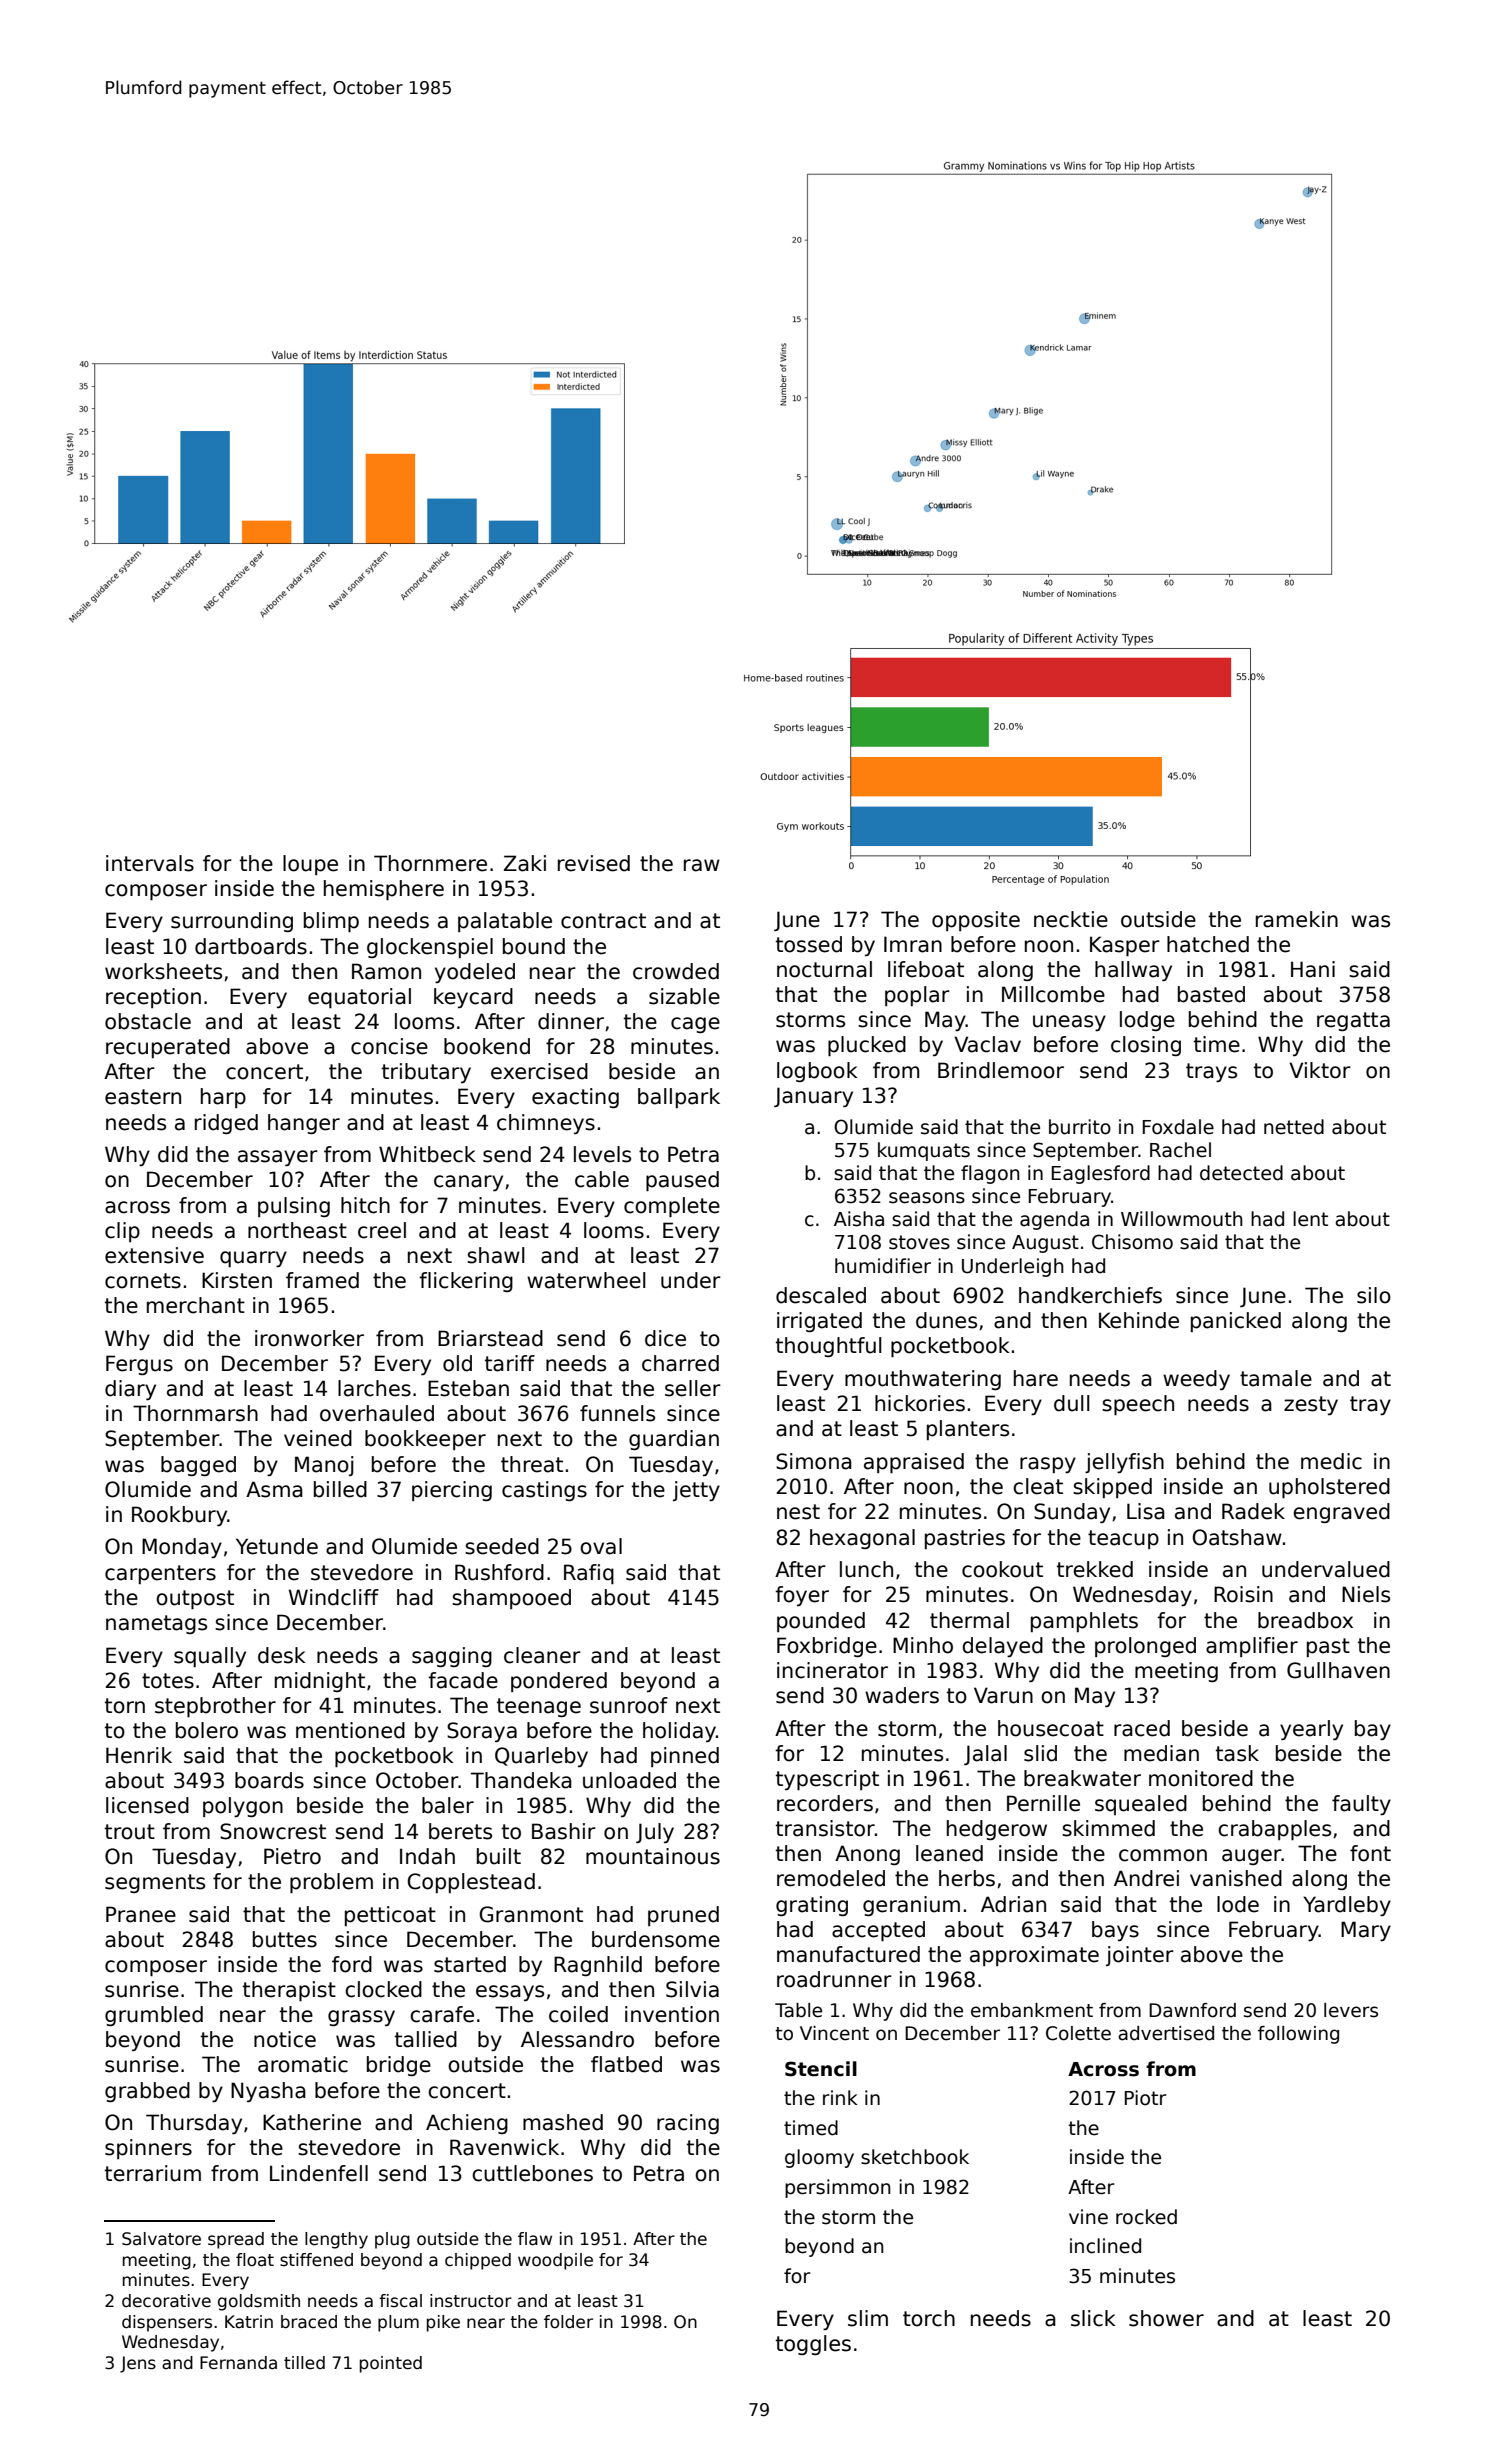  What do you see at coordinates (1361, 1805) in the image?
I see `faulty` at bounding box center [1361, 1805].
